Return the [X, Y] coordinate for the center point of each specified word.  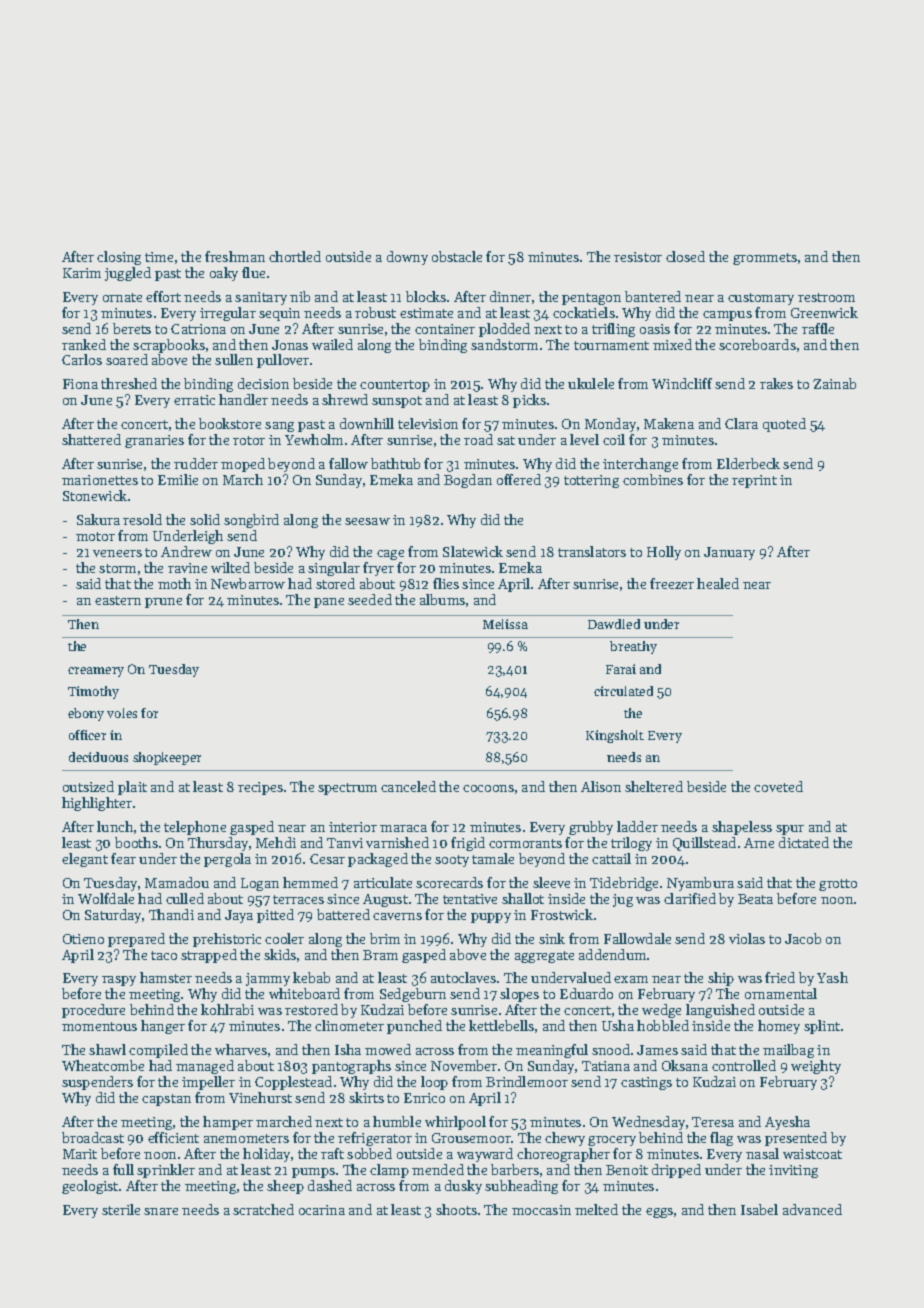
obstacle [457, 256]
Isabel [759, 1209]
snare [161, 1211]
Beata [755, 899]
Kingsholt [615, 736]
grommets [765, 259]
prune [163, 603]
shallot [523, 898]
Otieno [83, 939]
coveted [778, 786]
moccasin [541, 1210]
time [159, 257]
